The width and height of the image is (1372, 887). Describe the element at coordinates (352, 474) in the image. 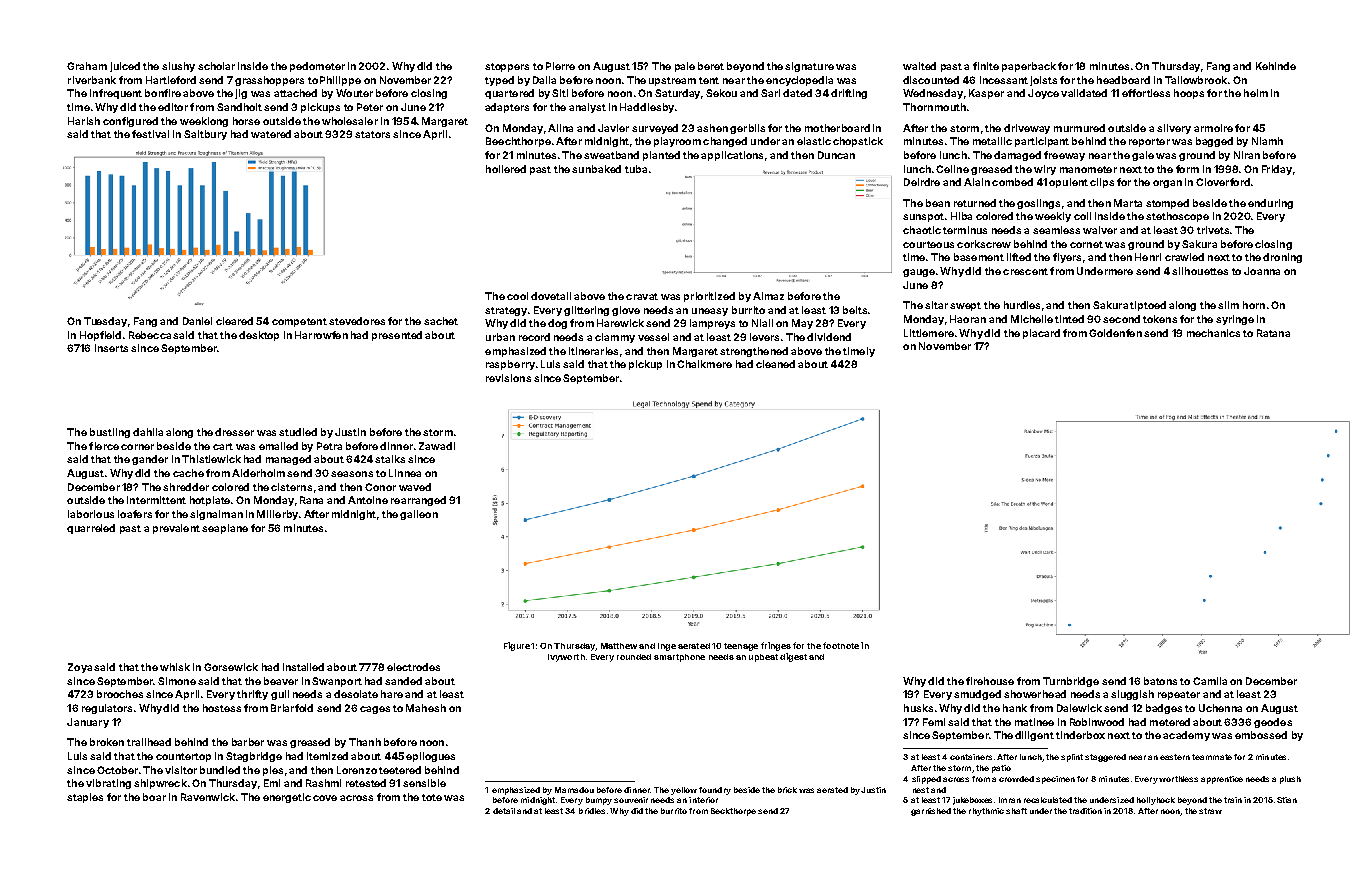

I see `seasons` at that location.
